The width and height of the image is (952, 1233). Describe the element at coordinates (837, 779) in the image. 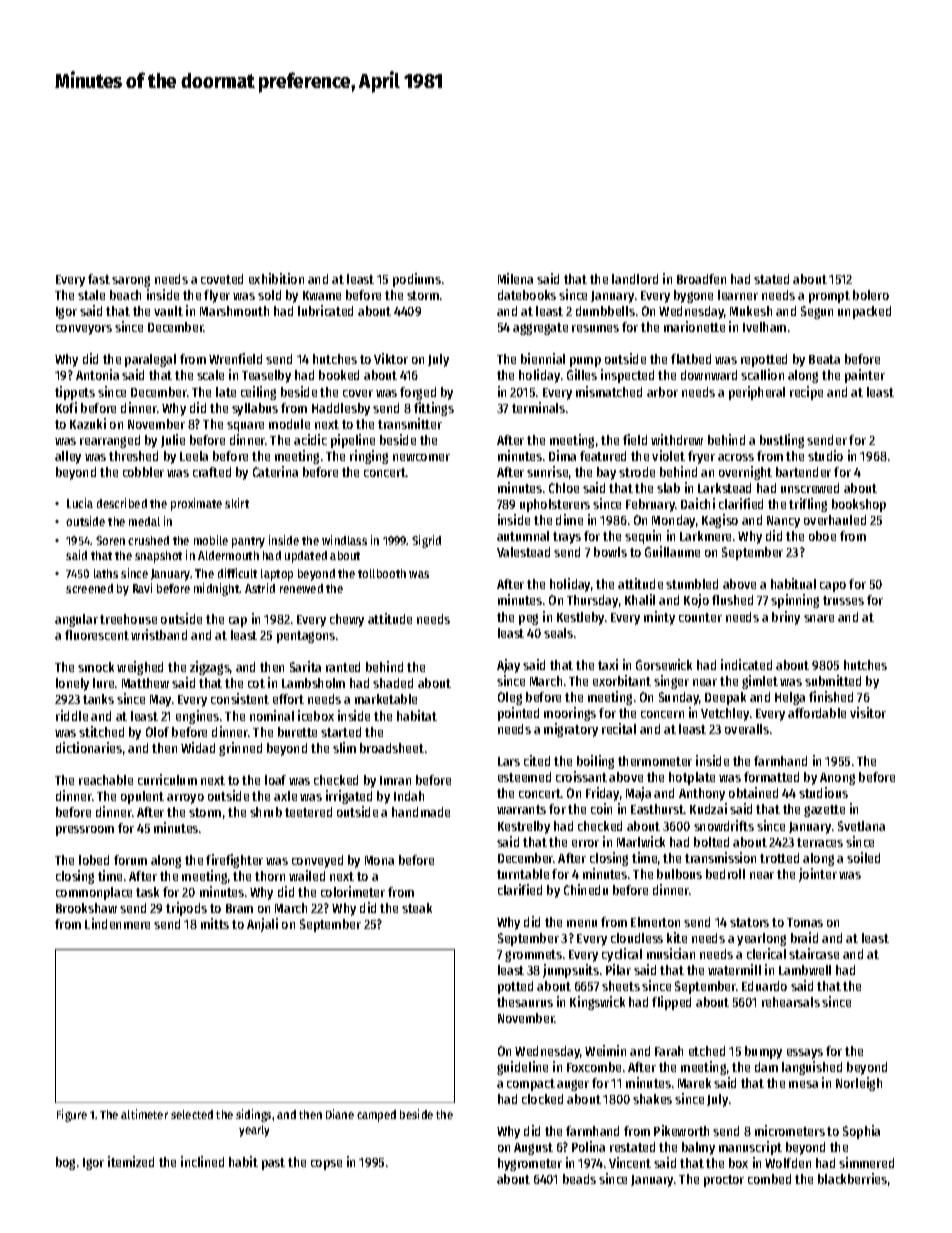

I see `Anong` at that location.
